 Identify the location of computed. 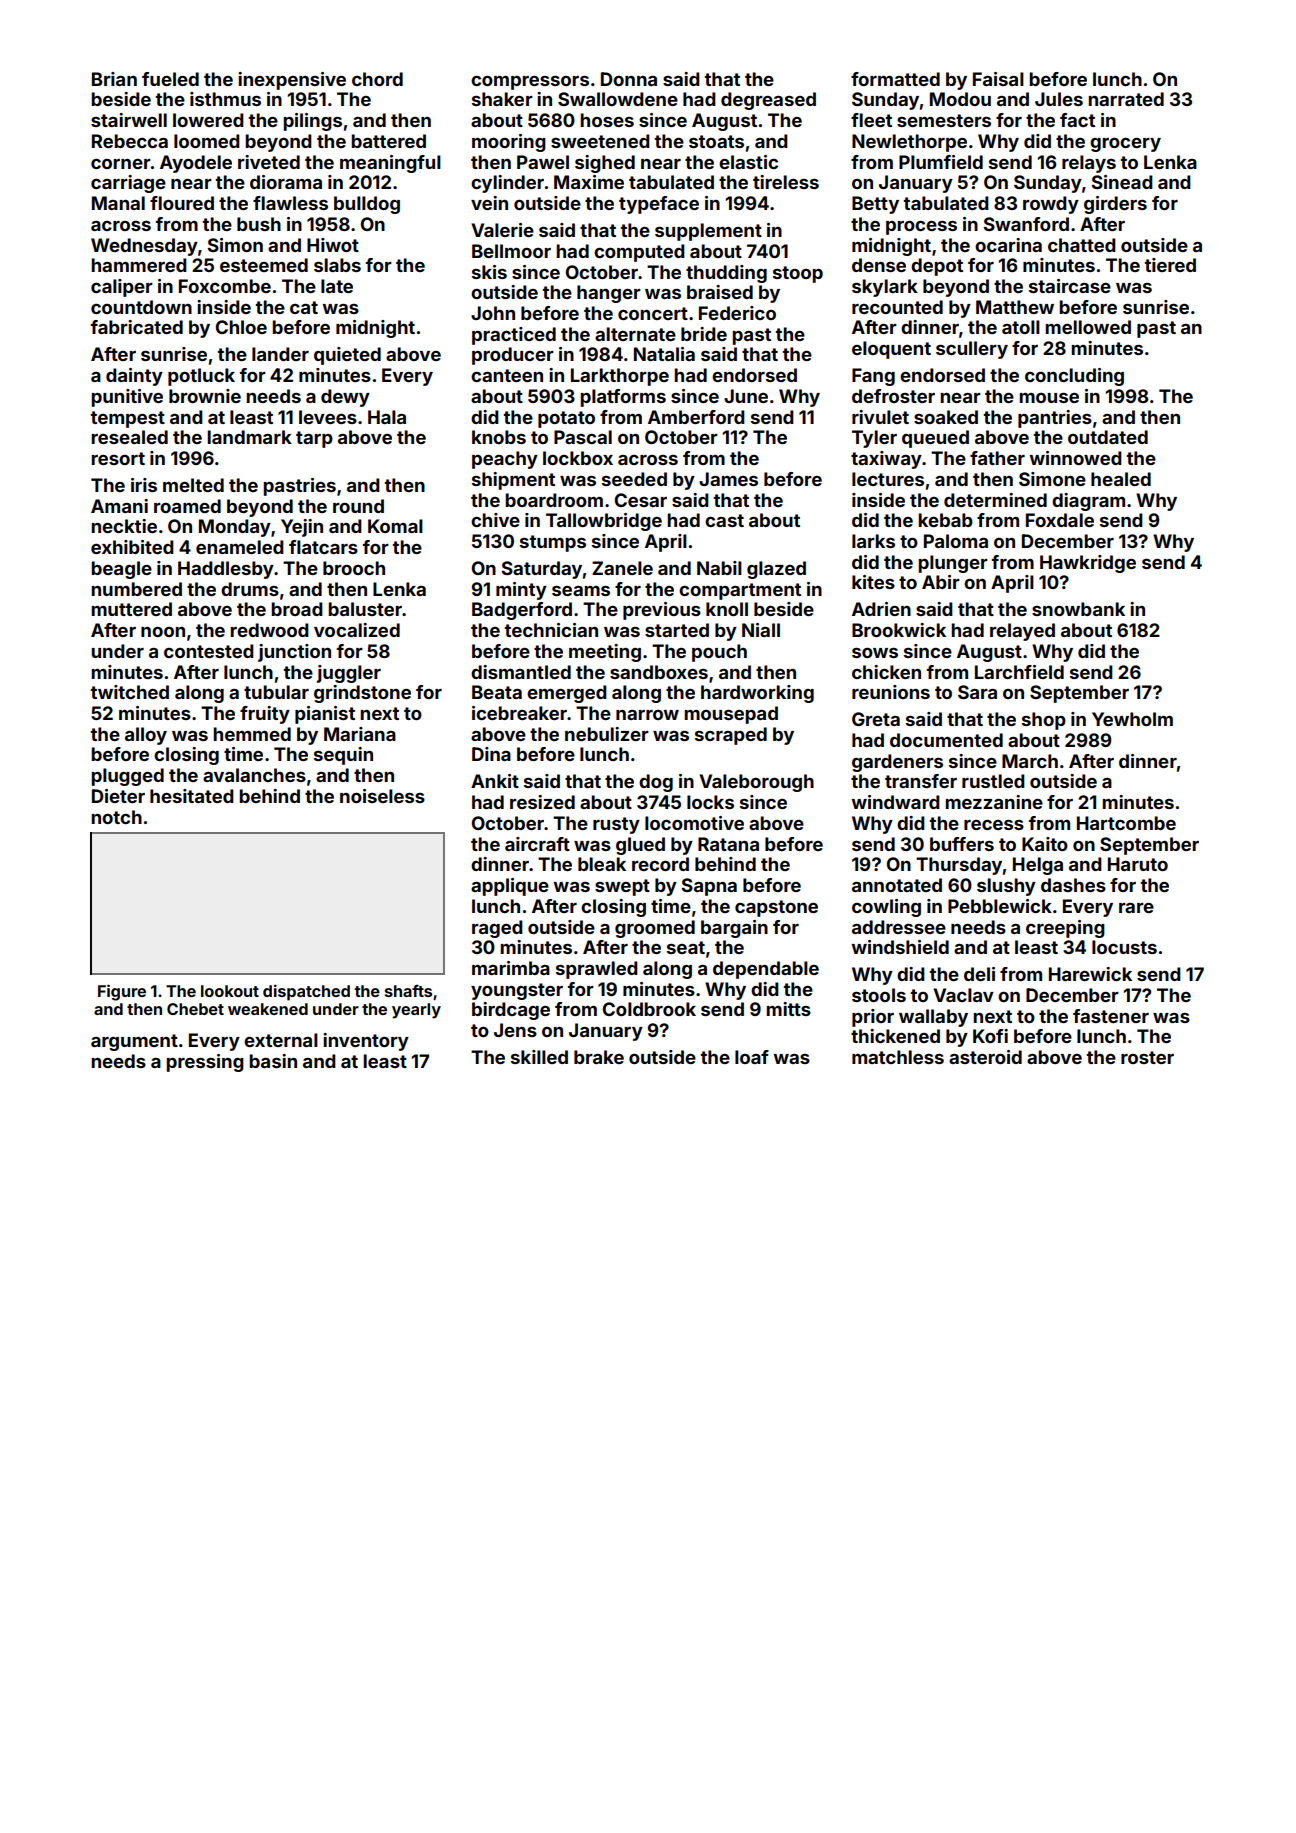
(639, 253).
